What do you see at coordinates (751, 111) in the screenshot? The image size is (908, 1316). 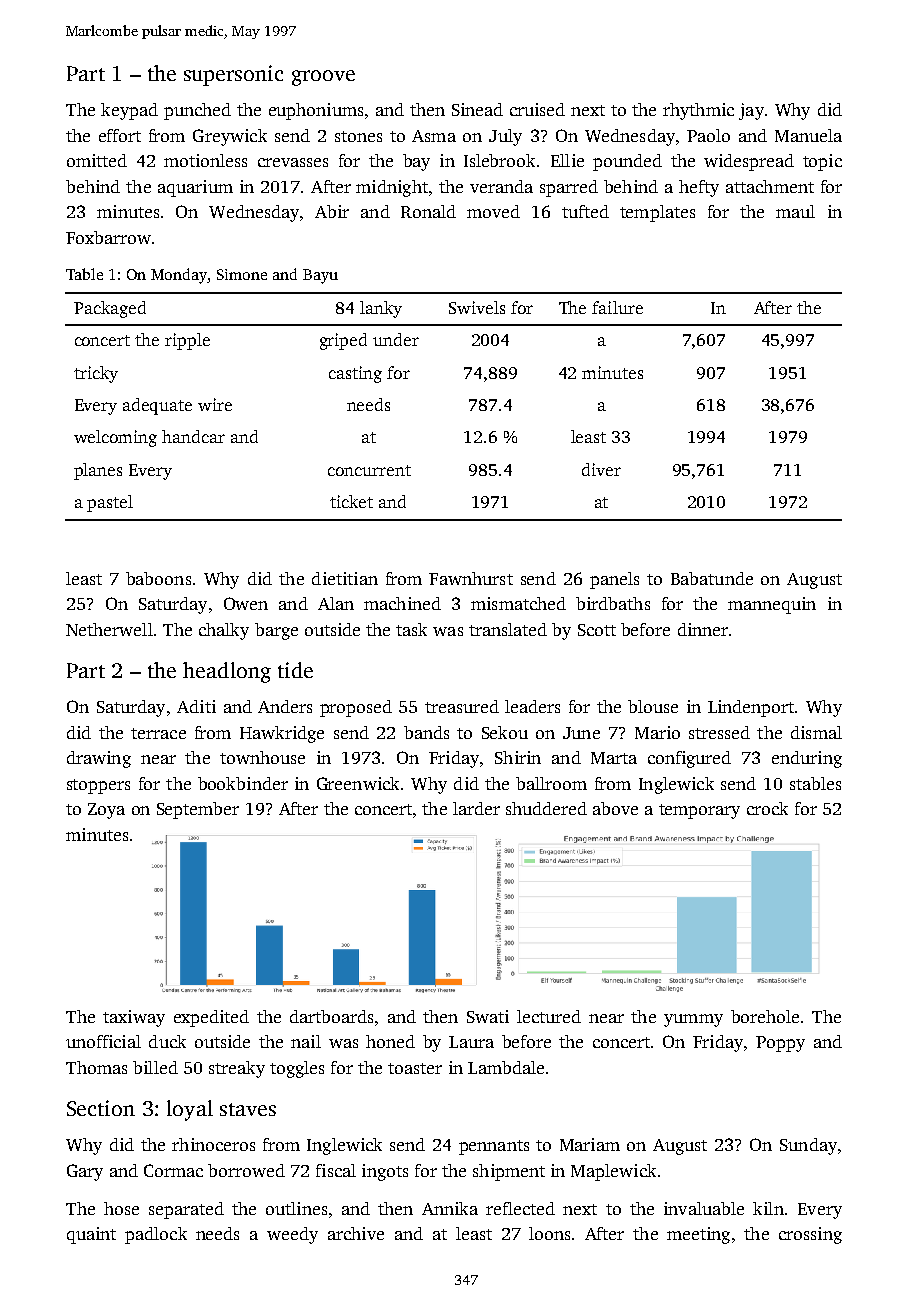 I see `jay` at bounding box center [751, 111].
